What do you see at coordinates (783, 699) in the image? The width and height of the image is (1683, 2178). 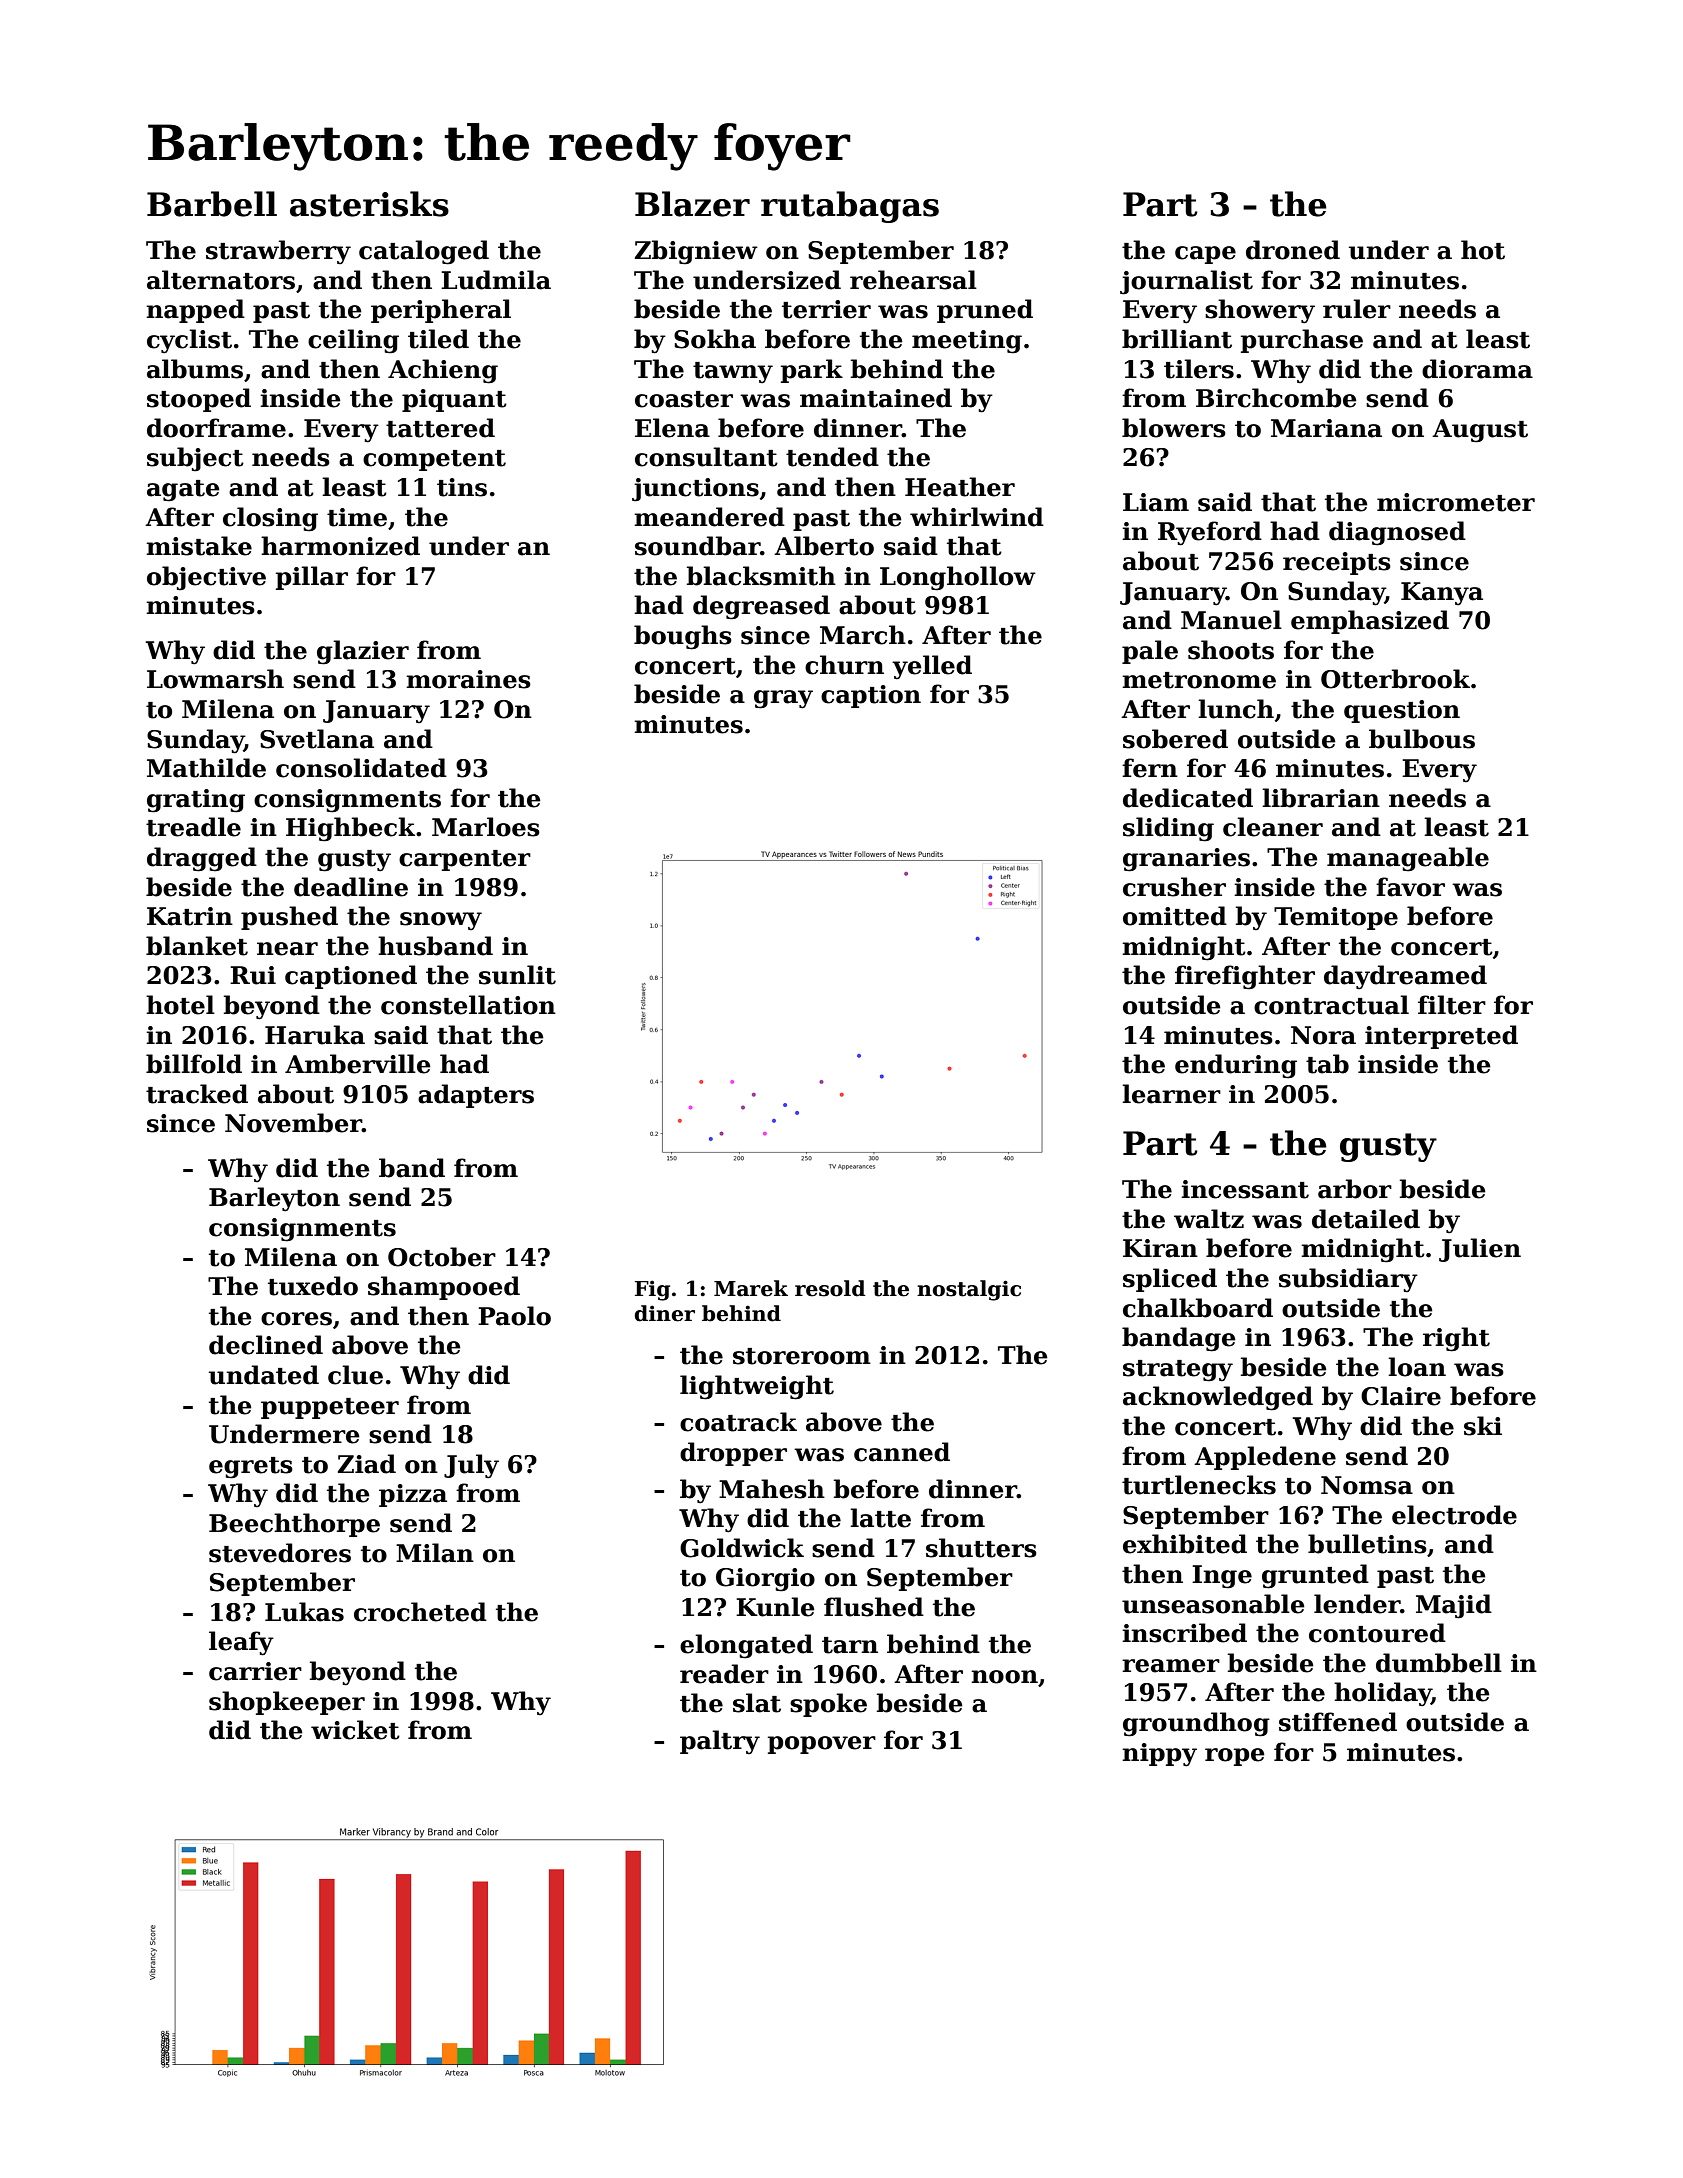 I see `gray` at bounding box center [783, 699].
